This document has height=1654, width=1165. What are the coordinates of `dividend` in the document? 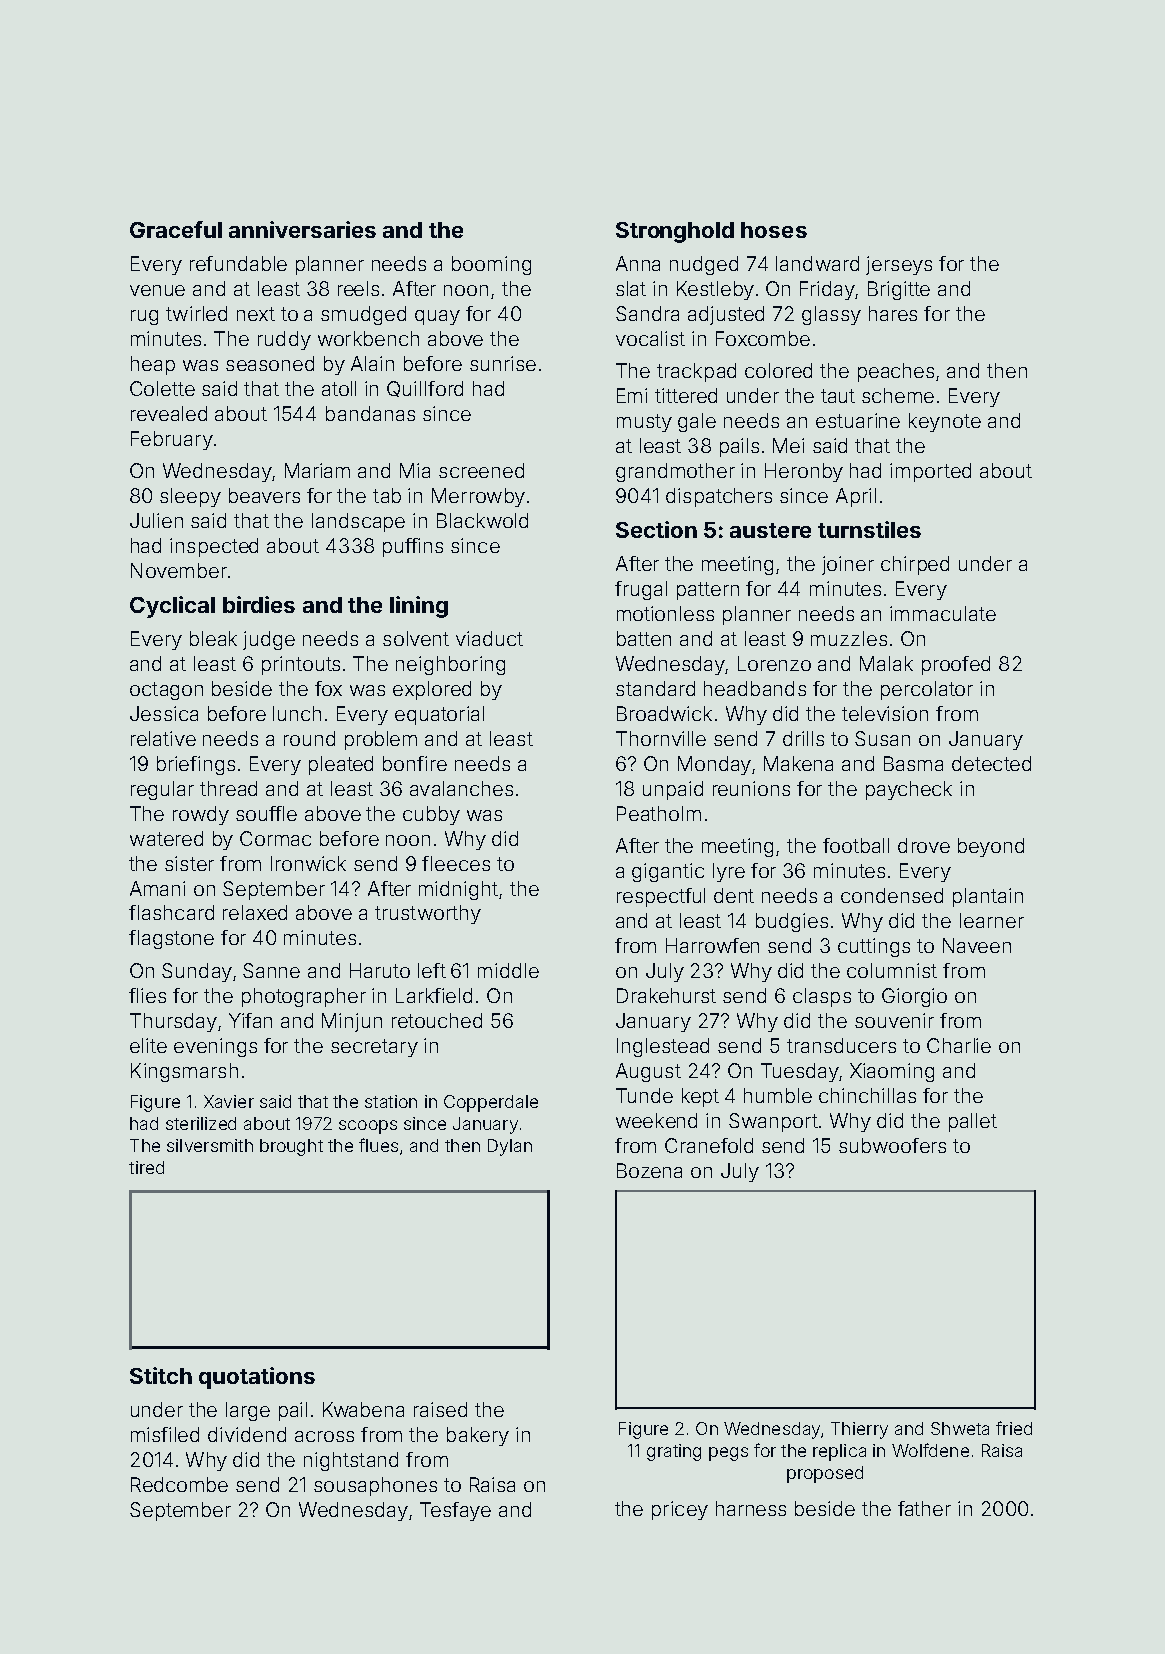 It's located at (247, 1434).
